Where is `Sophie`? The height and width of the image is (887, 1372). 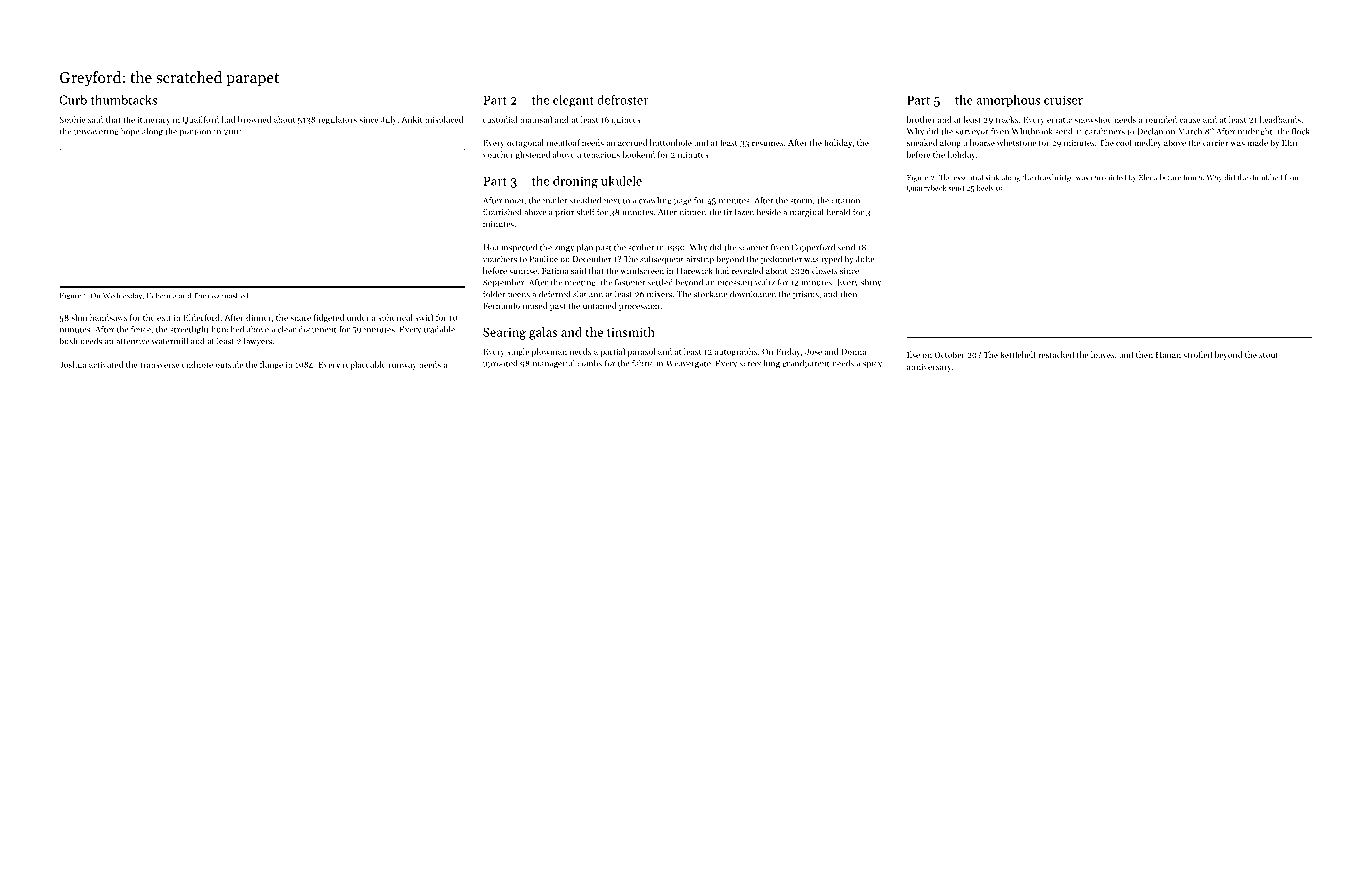
Sophie is located at coordinates (72, 120).
